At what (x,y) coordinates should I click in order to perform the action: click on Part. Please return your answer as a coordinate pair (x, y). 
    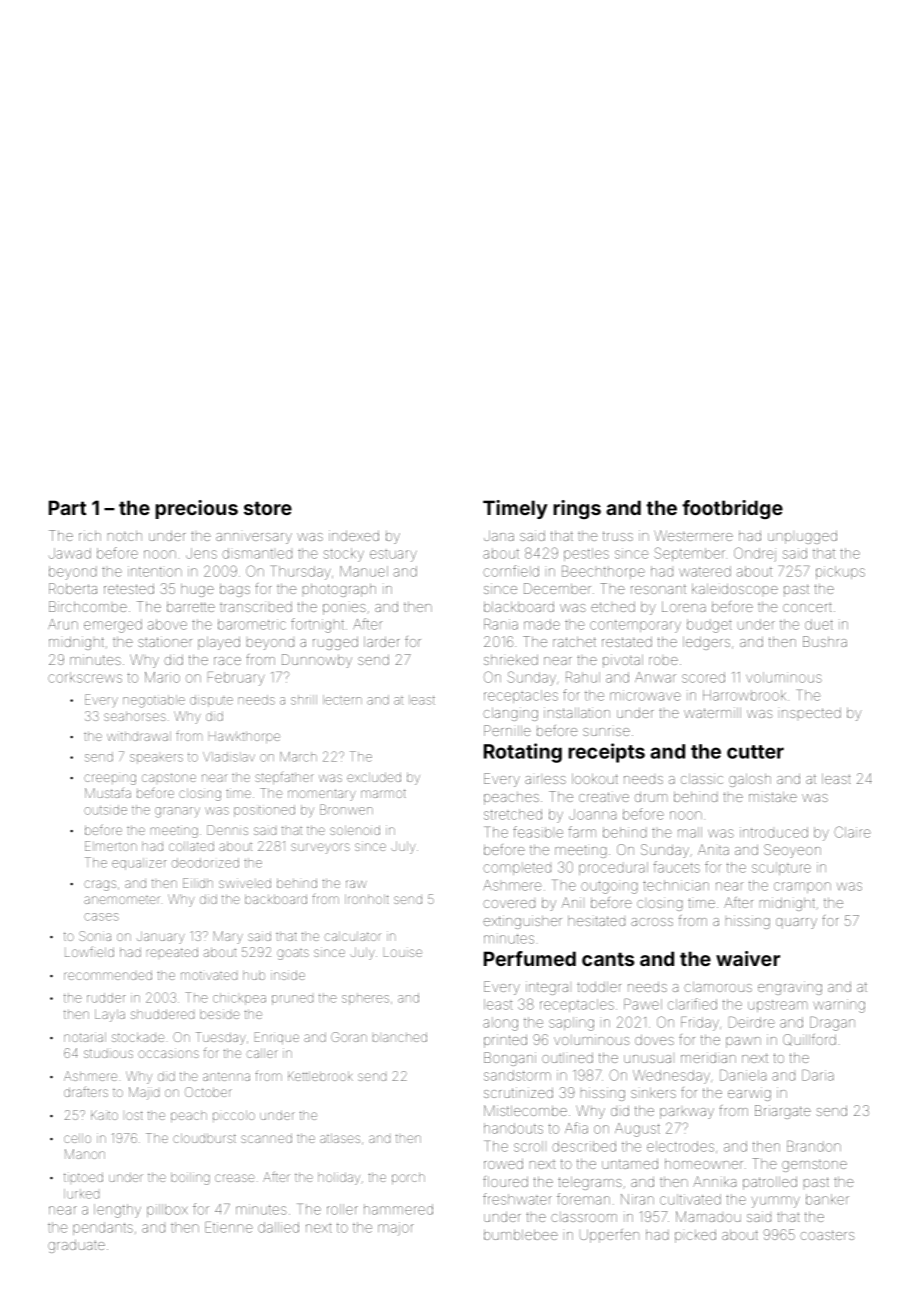
    Looking at the image, I should click on (67, 507).
